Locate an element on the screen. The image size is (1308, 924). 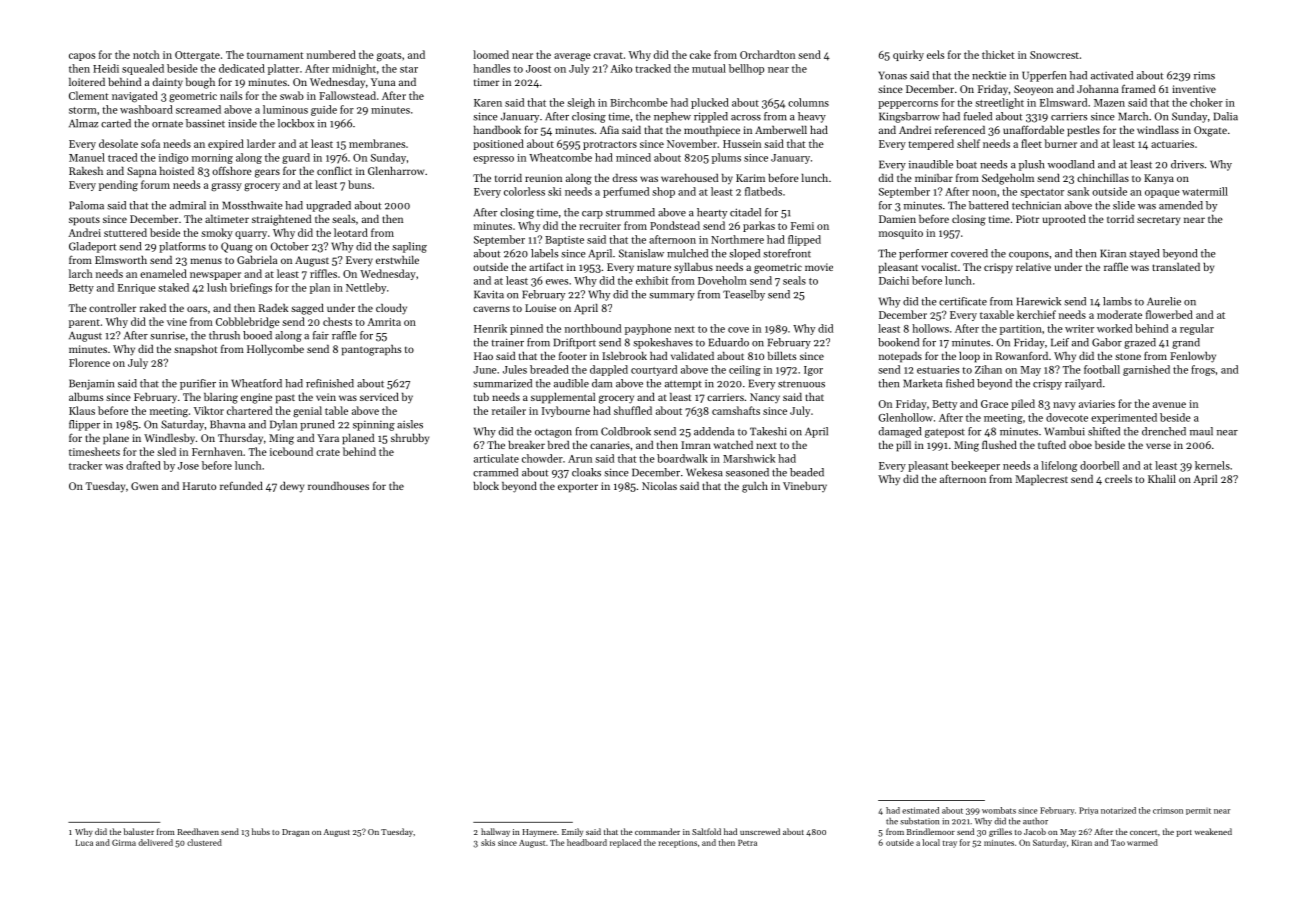
beekeeper is located at coordinates (975, 466).
